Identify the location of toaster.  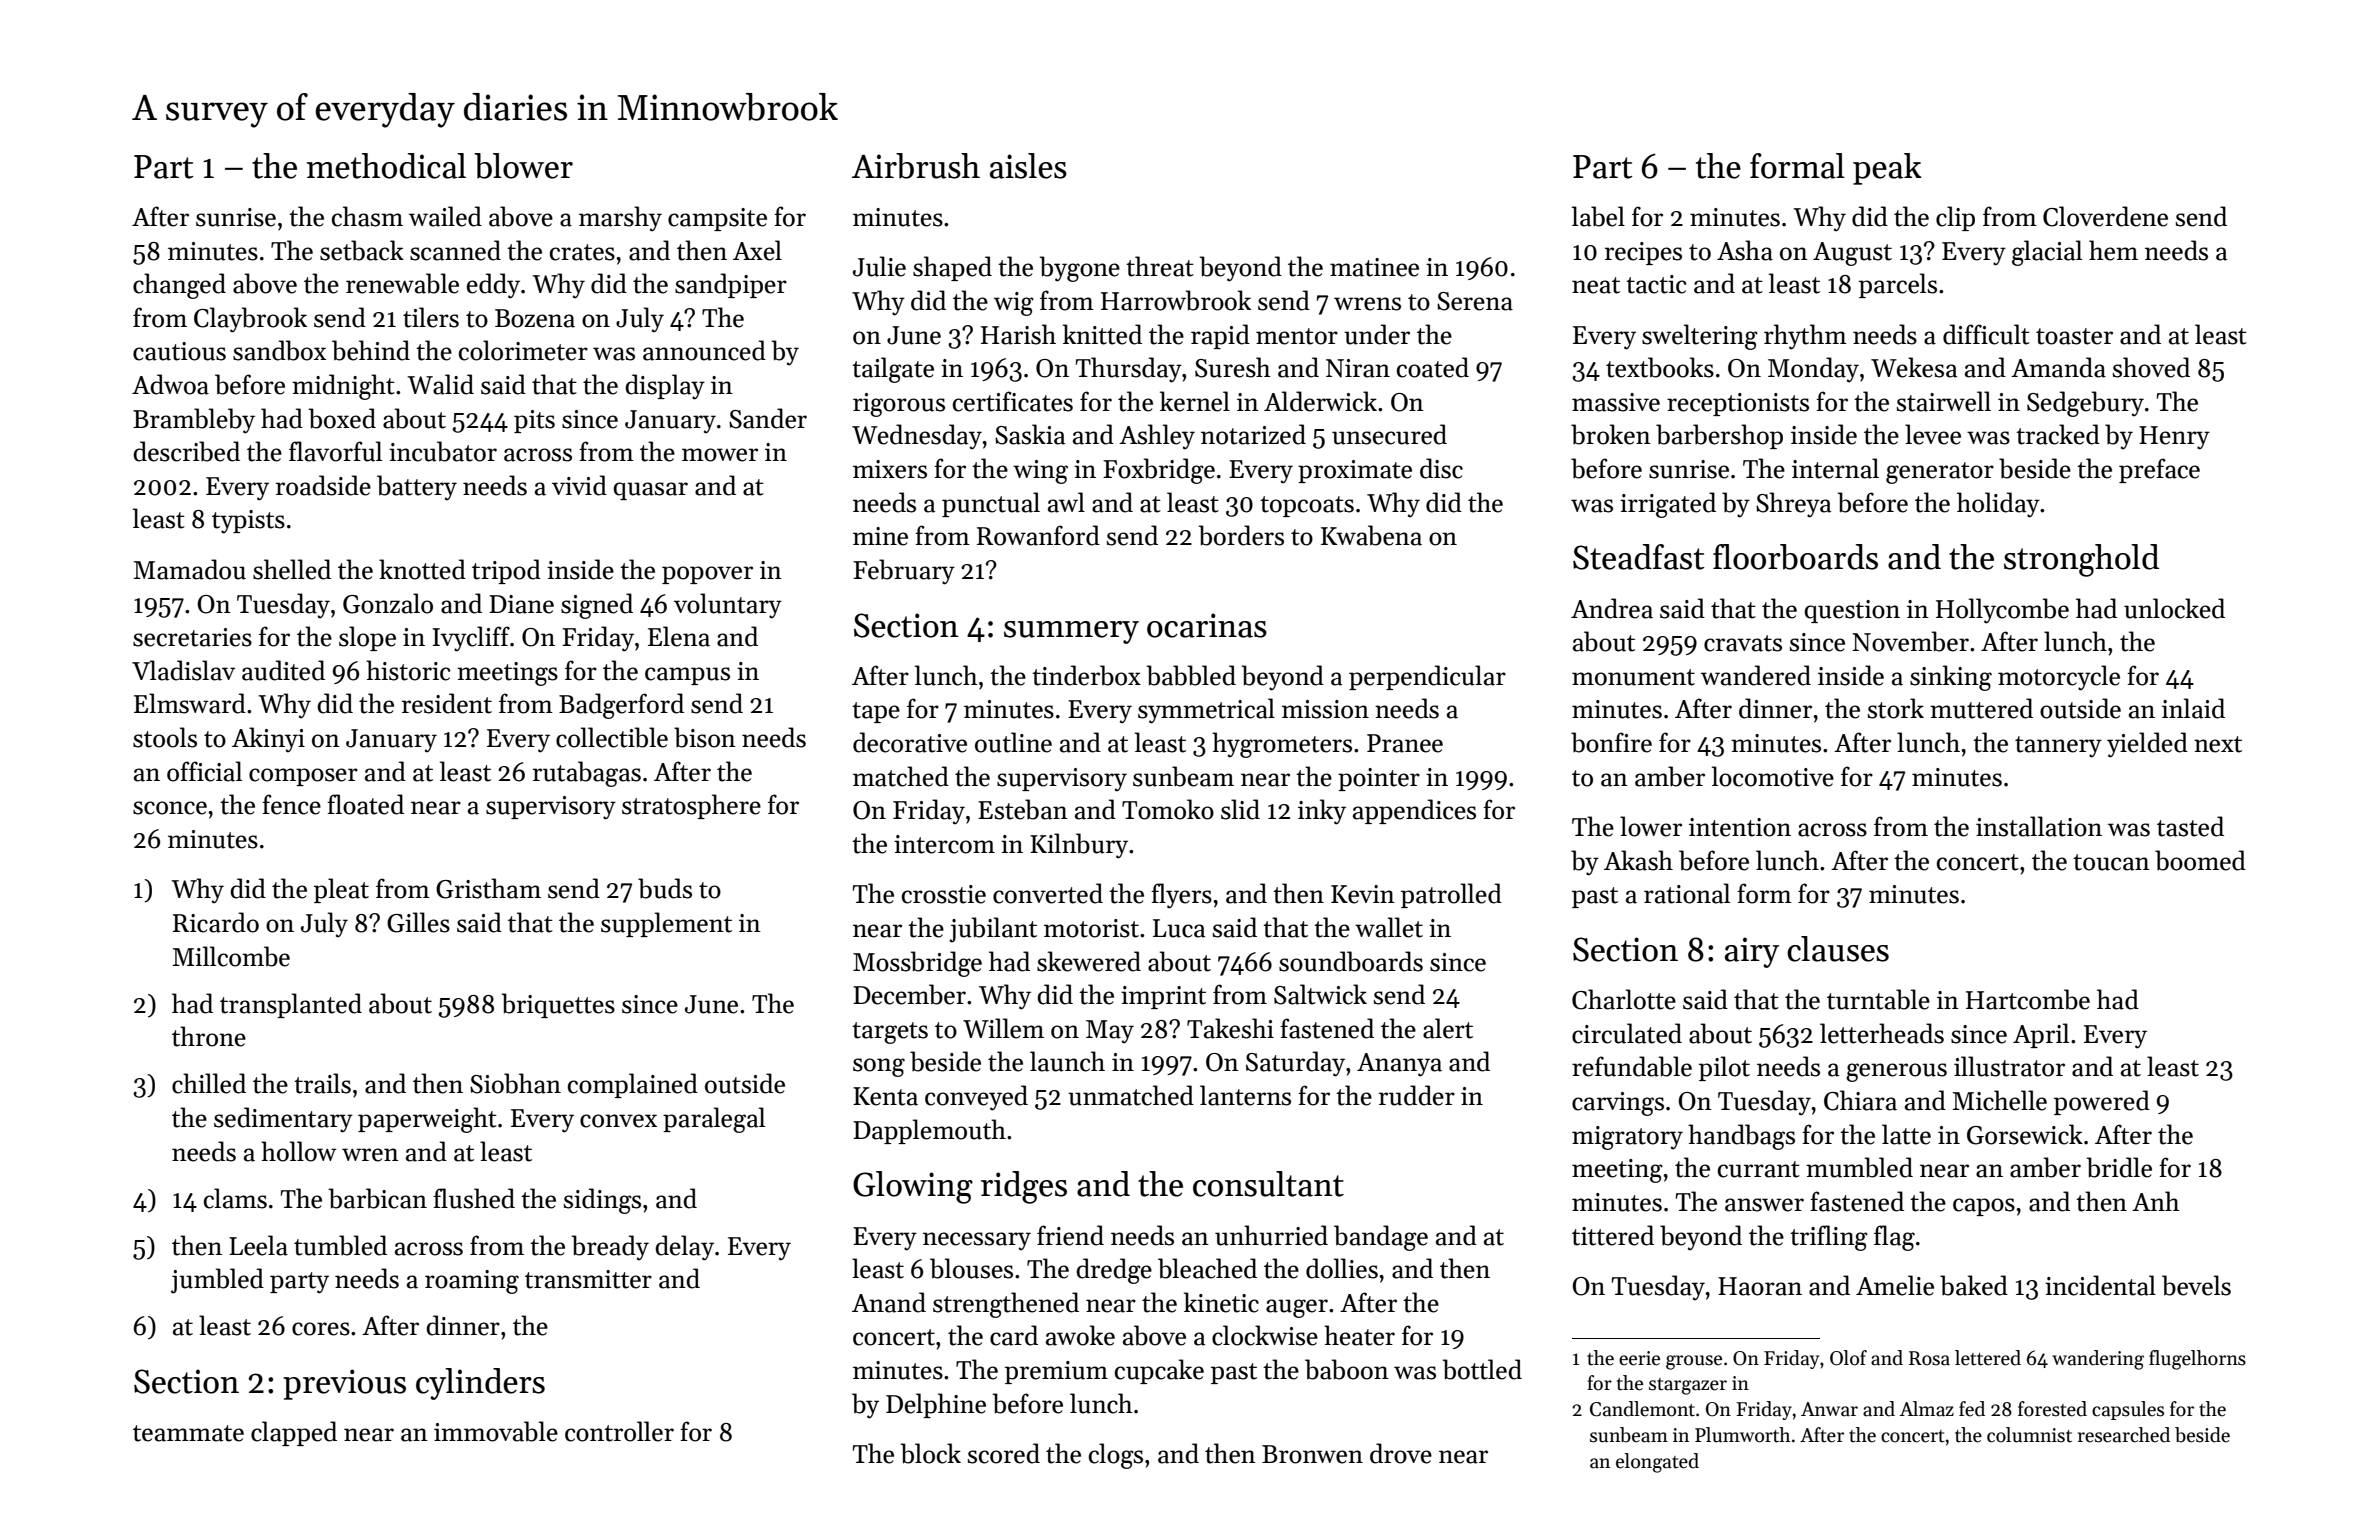
(2074, 336).
